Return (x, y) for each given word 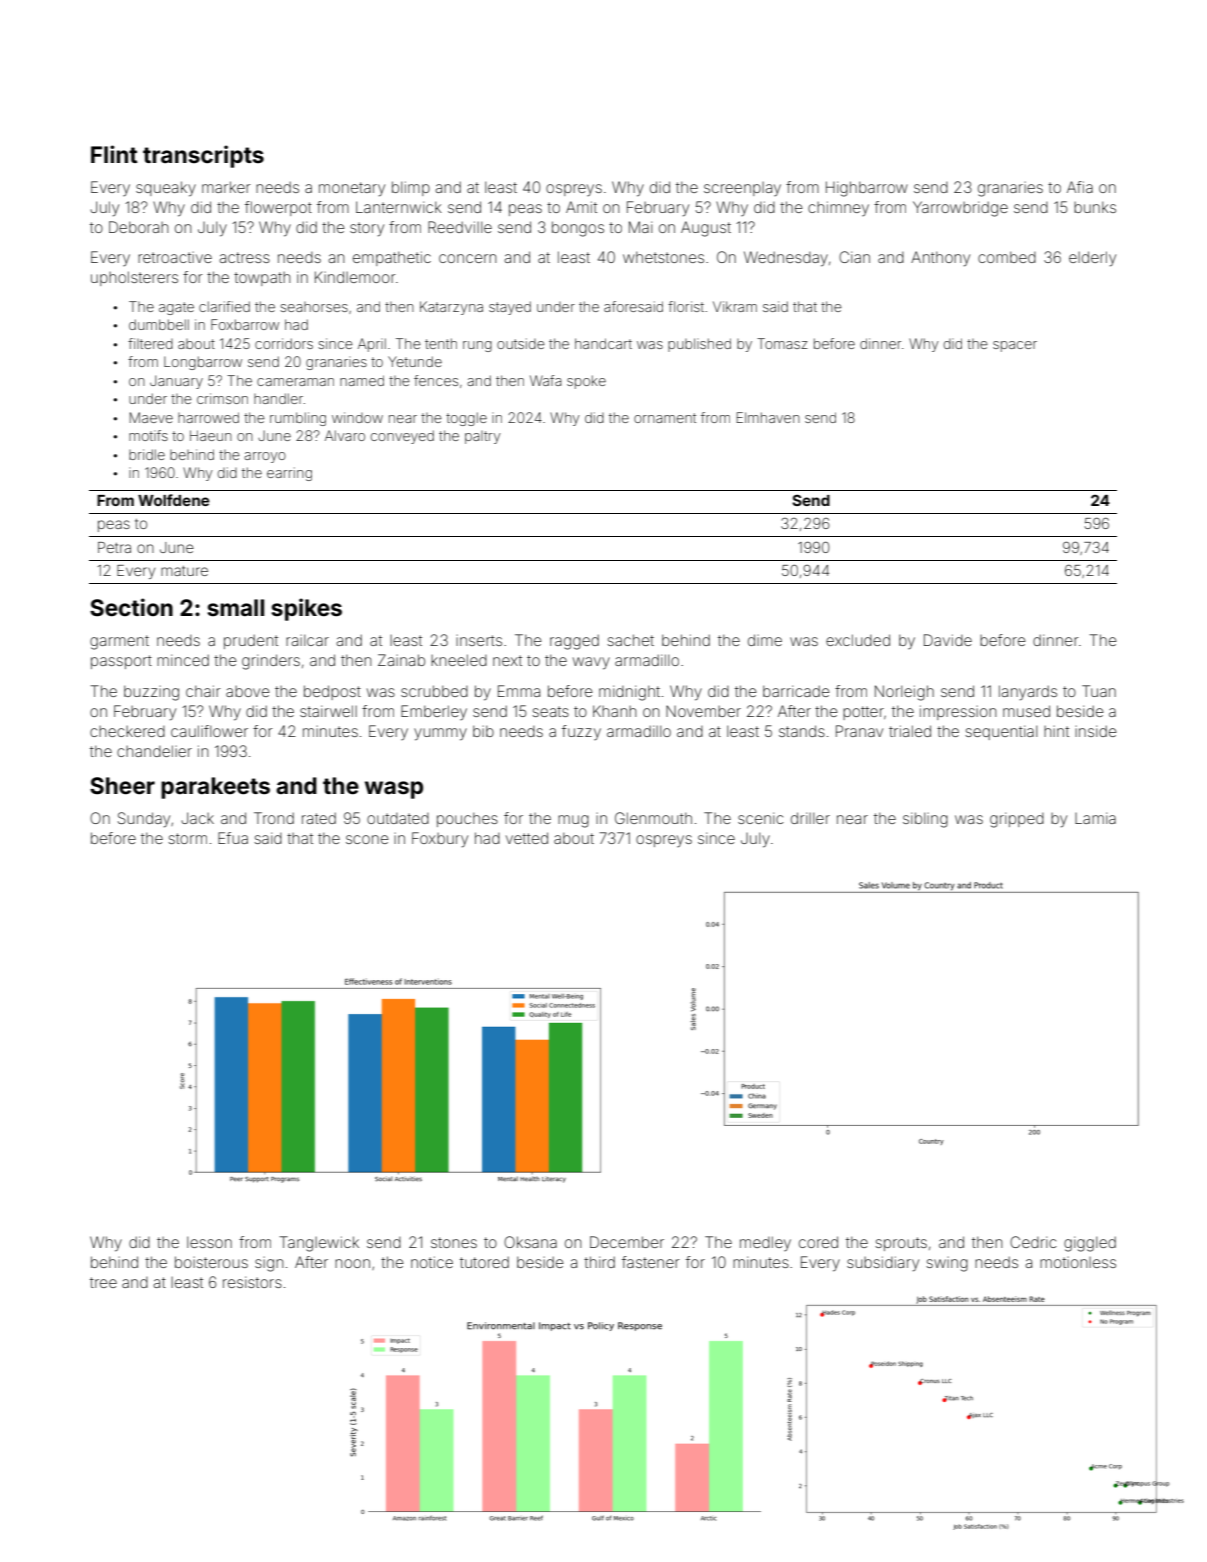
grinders (271, 662)
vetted (527, 838)
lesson (209, 1242)
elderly (1092, 259)
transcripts (203, 156)
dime (765, 640)
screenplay (742, 189)
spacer (1015, 346)
